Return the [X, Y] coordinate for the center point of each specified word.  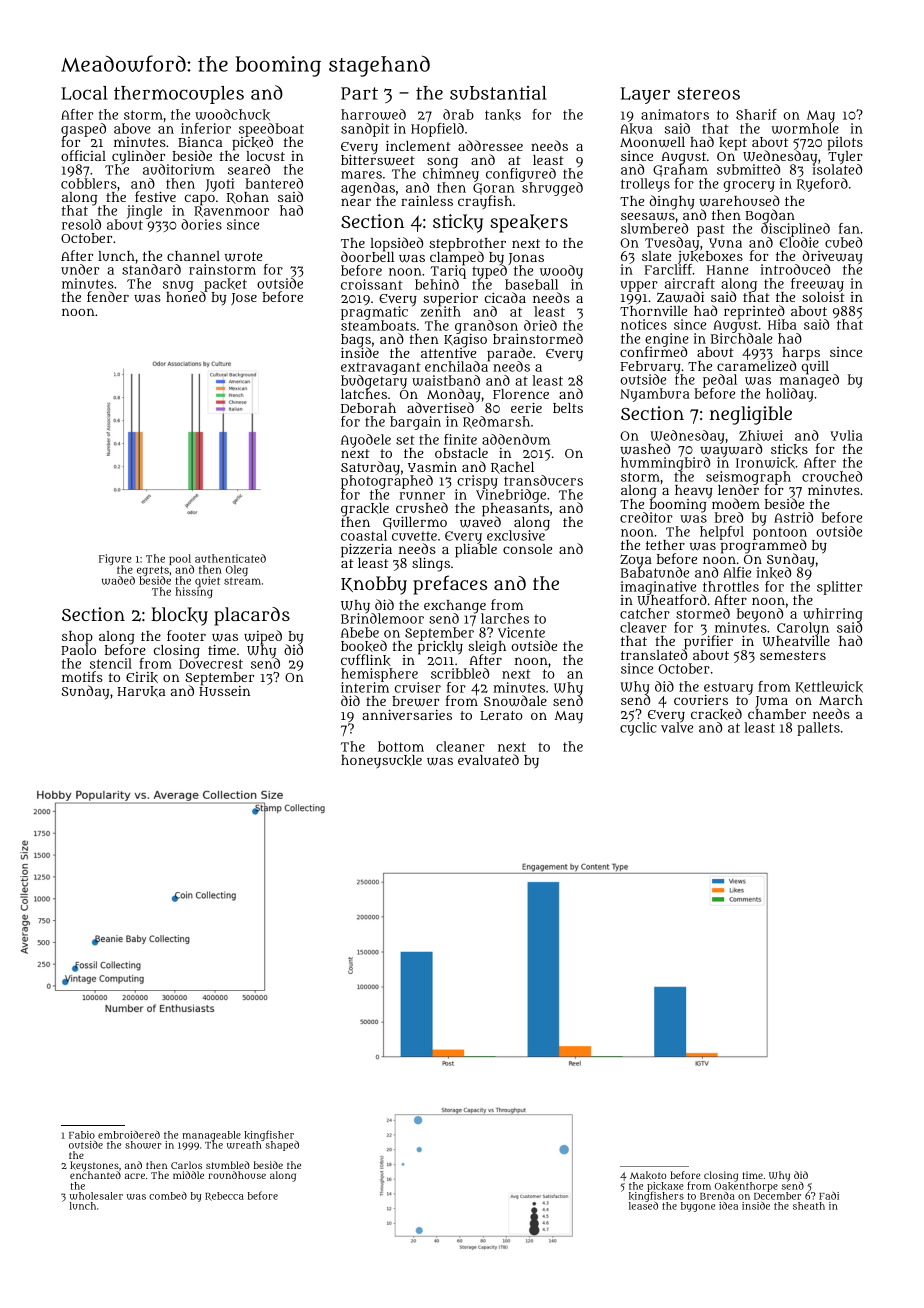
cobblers [89, 183]
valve [677, 728]
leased [643, 1206]
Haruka [141, 691]
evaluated [488, 759]
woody [561, 272]
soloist [823, 297]
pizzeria [366, 550]
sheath [809, 1206]
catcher [645, 613]
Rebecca [224, 1196]
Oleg [237, 570]
